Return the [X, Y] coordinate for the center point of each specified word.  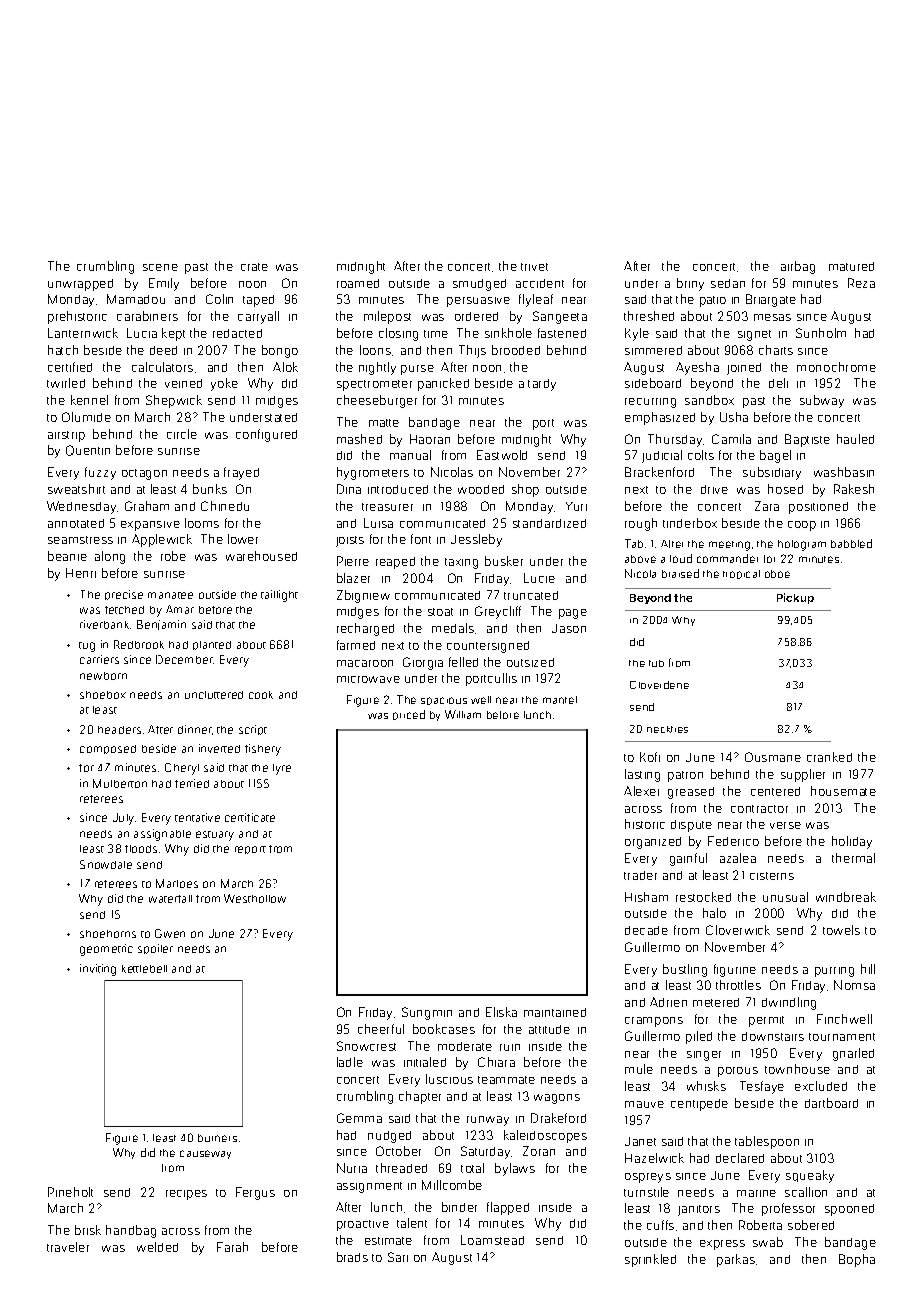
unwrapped [80, 285]
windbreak [846, 897]
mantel [560, 700]
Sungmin [427, 1013]
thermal [853, 858]
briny [690, 284]
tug [87, 647]
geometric [106, 950]
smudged [479, 285]
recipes [186, 1195]
